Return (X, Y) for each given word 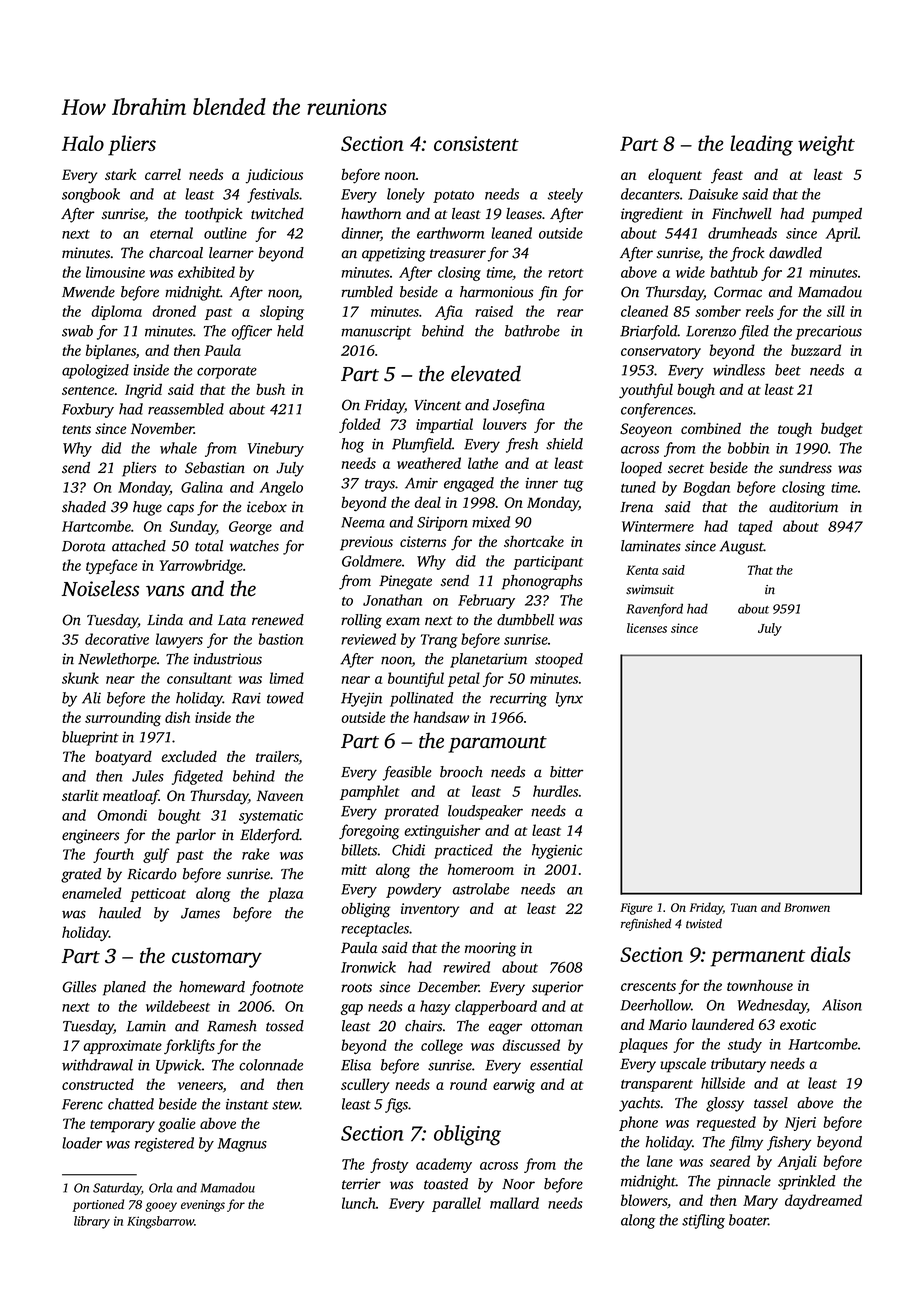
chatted (131, 1104)
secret (686, 469)
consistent (476, 143)
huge (147, 508)
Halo (83, 143)
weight (826, 145)
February (486, 601)
